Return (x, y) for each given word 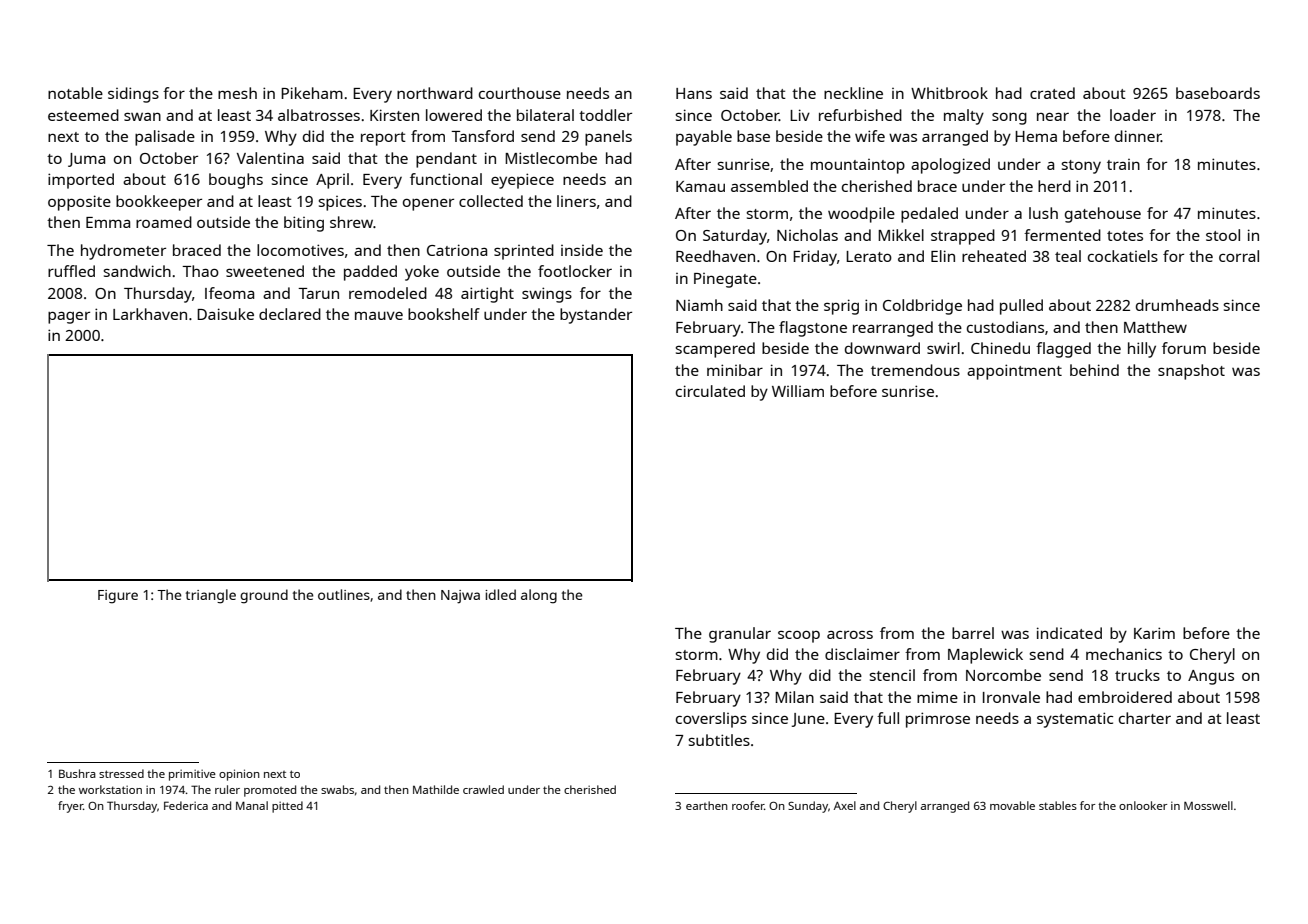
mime (937, 697)
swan (142, 116)
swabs (337, 789)
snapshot (1191, 372)
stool (1223, 235)
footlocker (575, 271)
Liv (800, 115)
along (539, 596)
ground (264, 596)
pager (69, 317)
